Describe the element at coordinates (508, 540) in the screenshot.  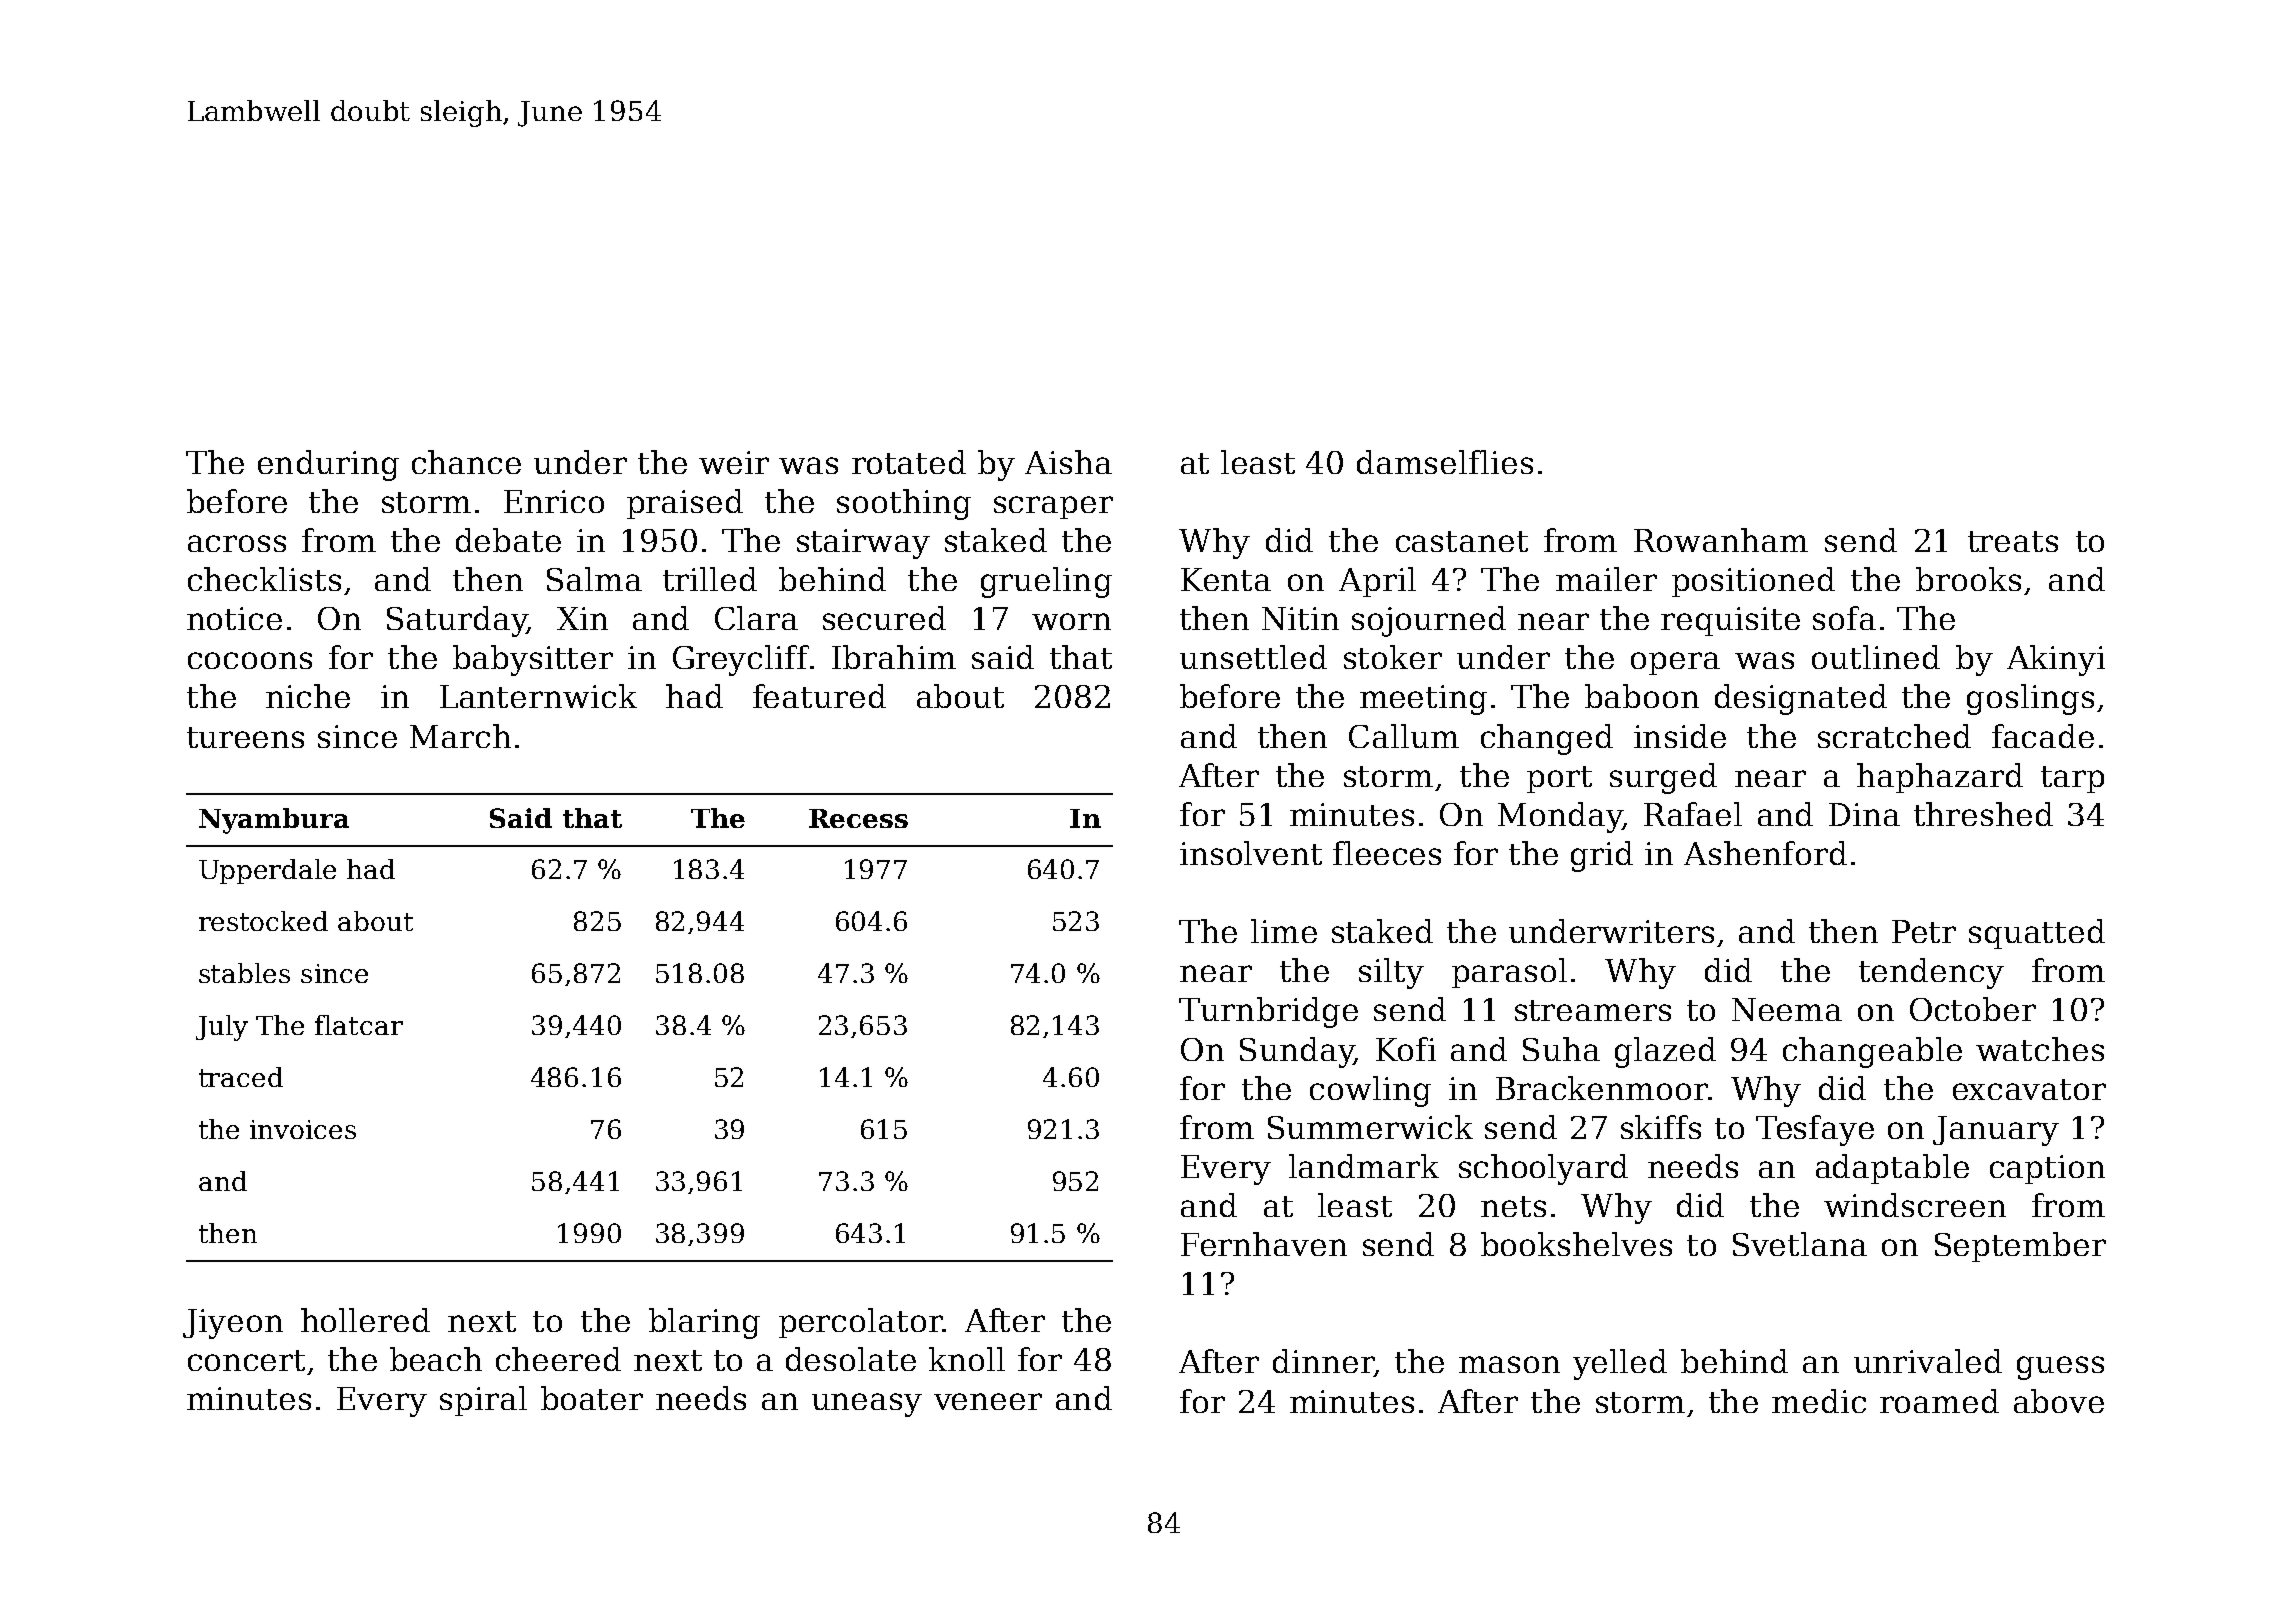
I see `debate` at that location.
